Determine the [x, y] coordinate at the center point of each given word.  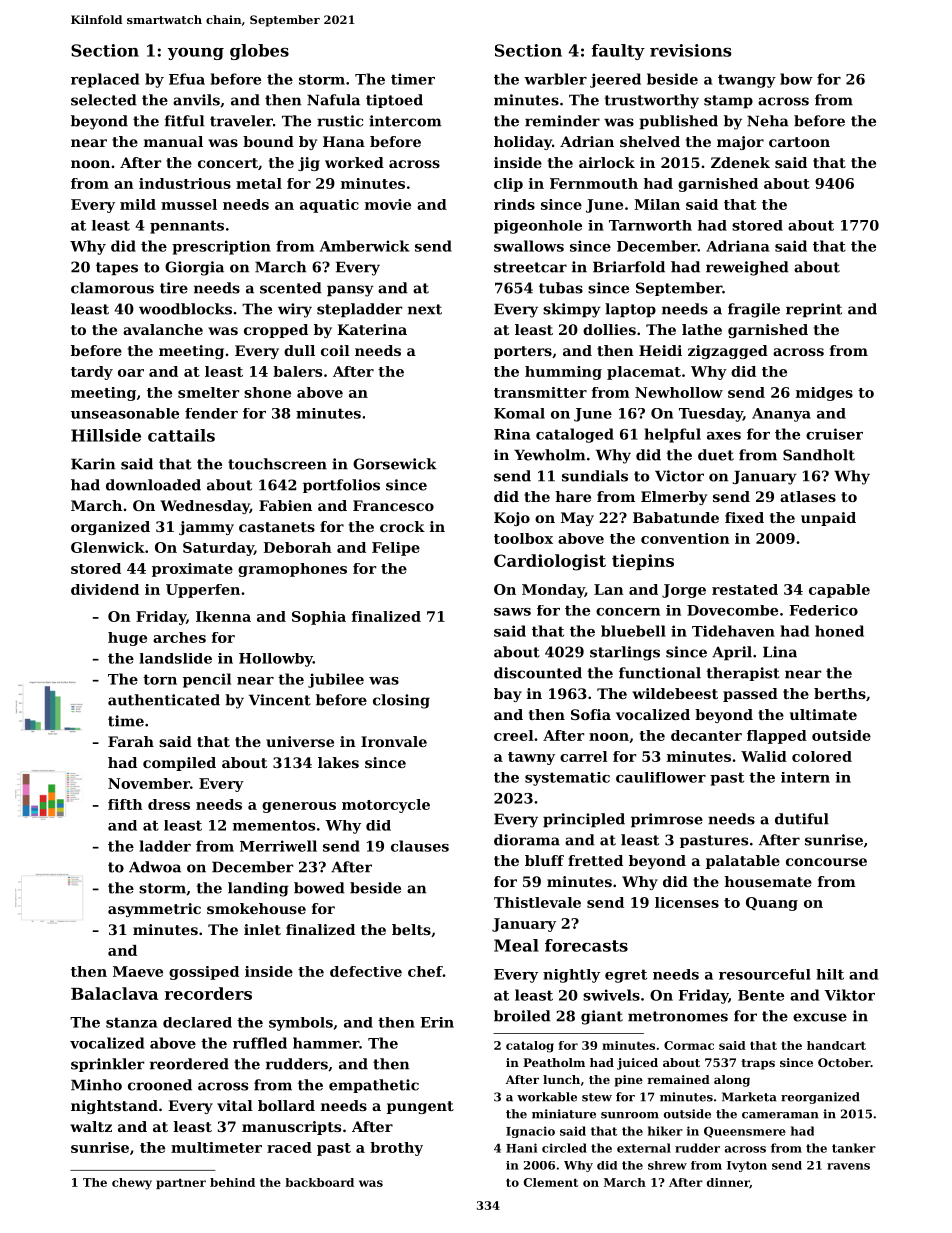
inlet [262, 929]
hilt [830, 974]
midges [824, 394]
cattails [181, 435]
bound [268, 141]
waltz [91, 1126]
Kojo [512, 519]
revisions [690, 50]
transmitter [540, 392]
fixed [744, 517]
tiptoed [394, 101]
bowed [319, 888]
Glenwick [108, 547]
